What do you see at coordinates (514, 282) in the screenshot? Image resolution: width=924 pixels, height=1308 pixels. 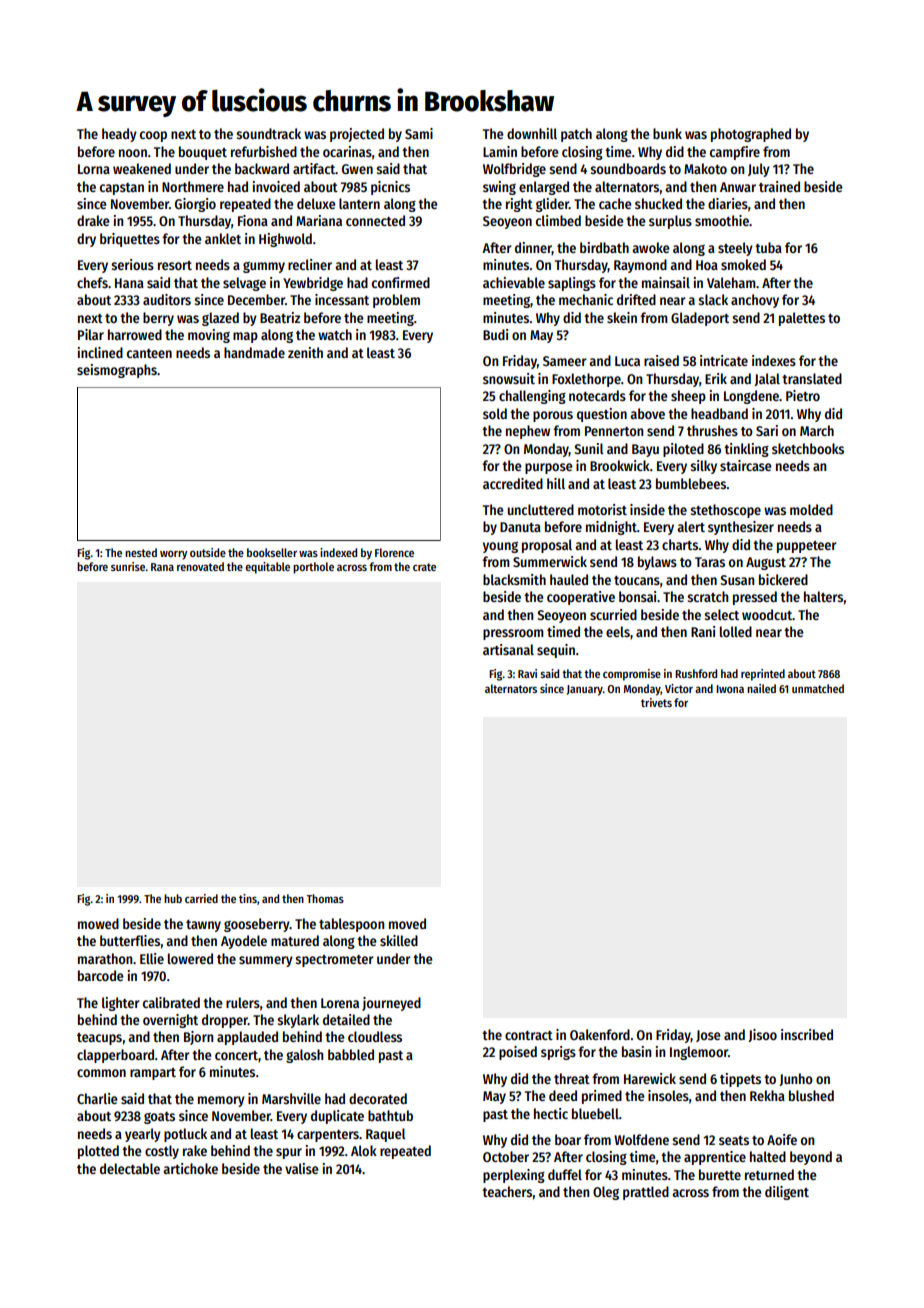 I see `achievable` at bounding box center [514, 282].
